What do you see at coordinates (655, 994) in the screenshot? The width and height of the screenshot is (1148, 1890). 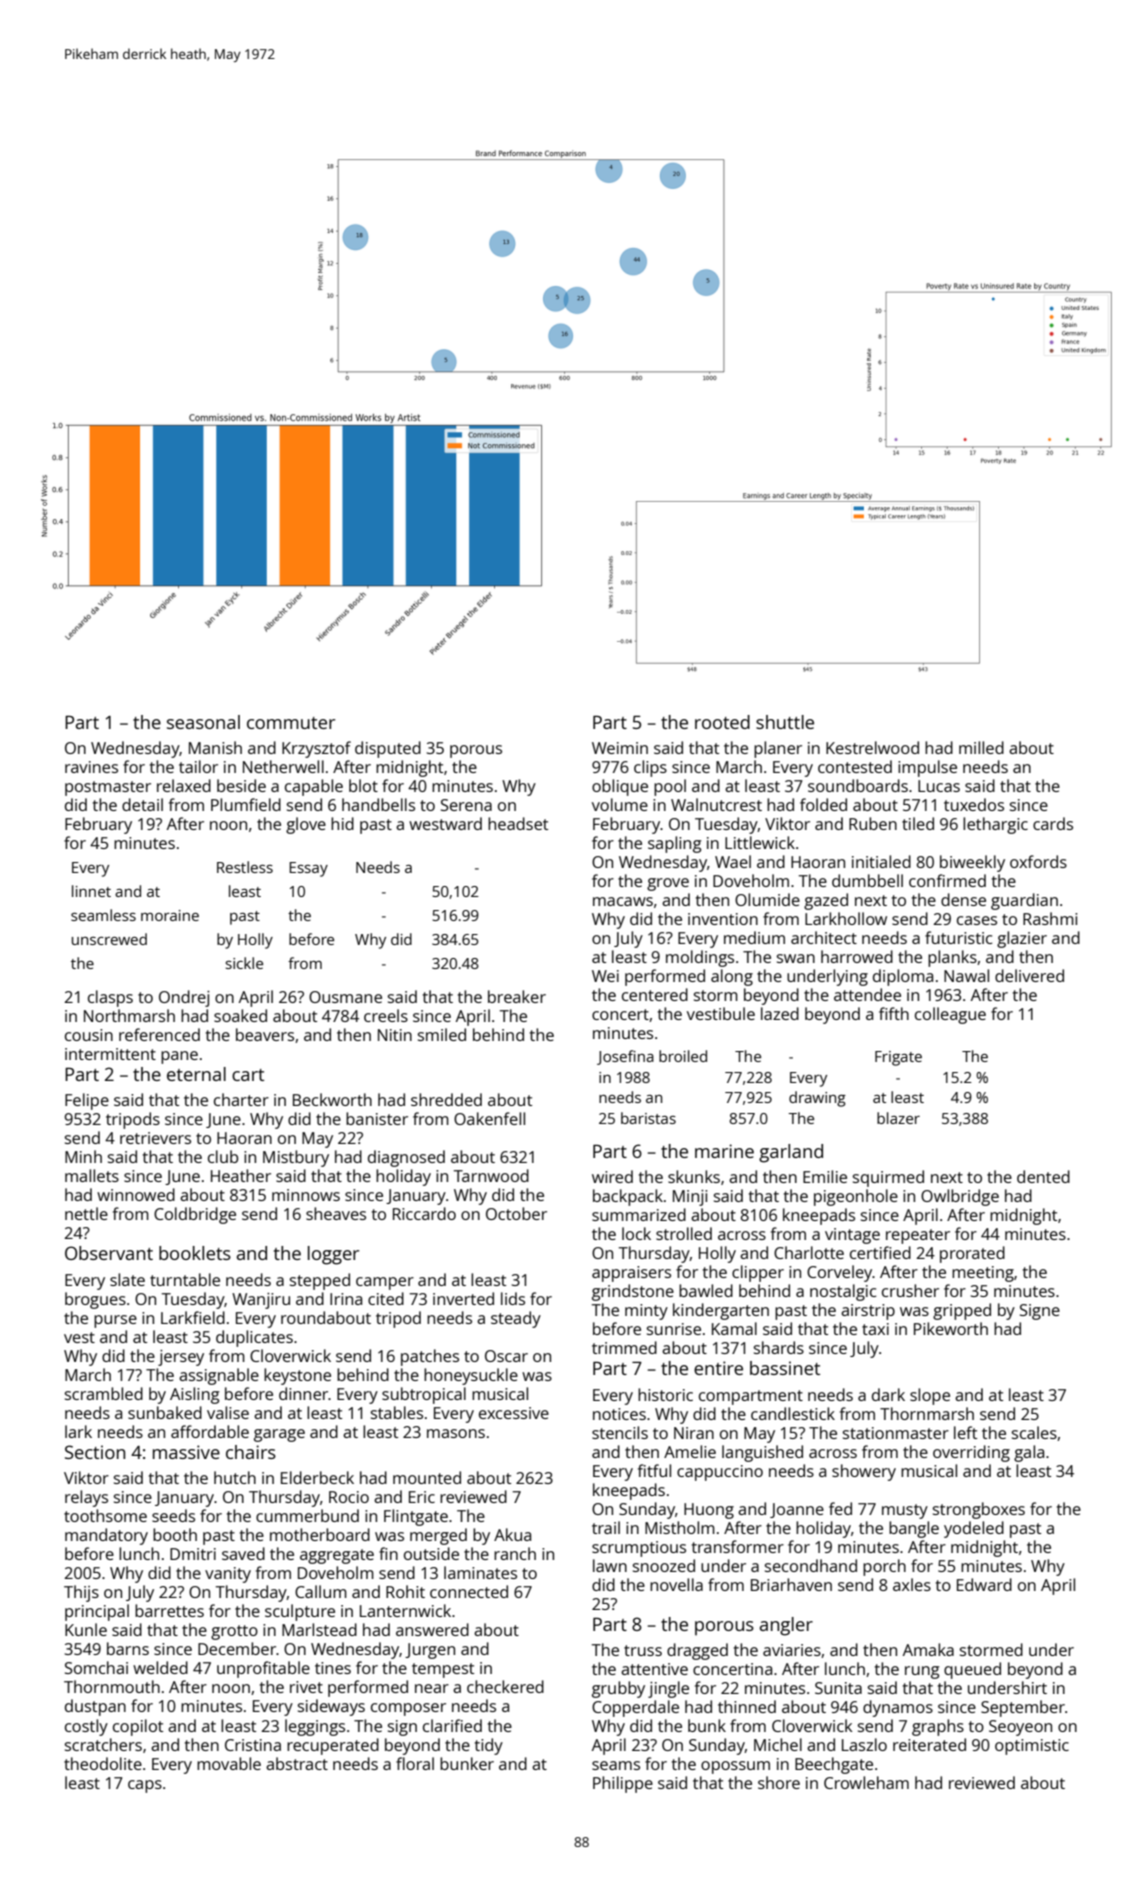 I see `centered` at bounding box center [655, 994].
